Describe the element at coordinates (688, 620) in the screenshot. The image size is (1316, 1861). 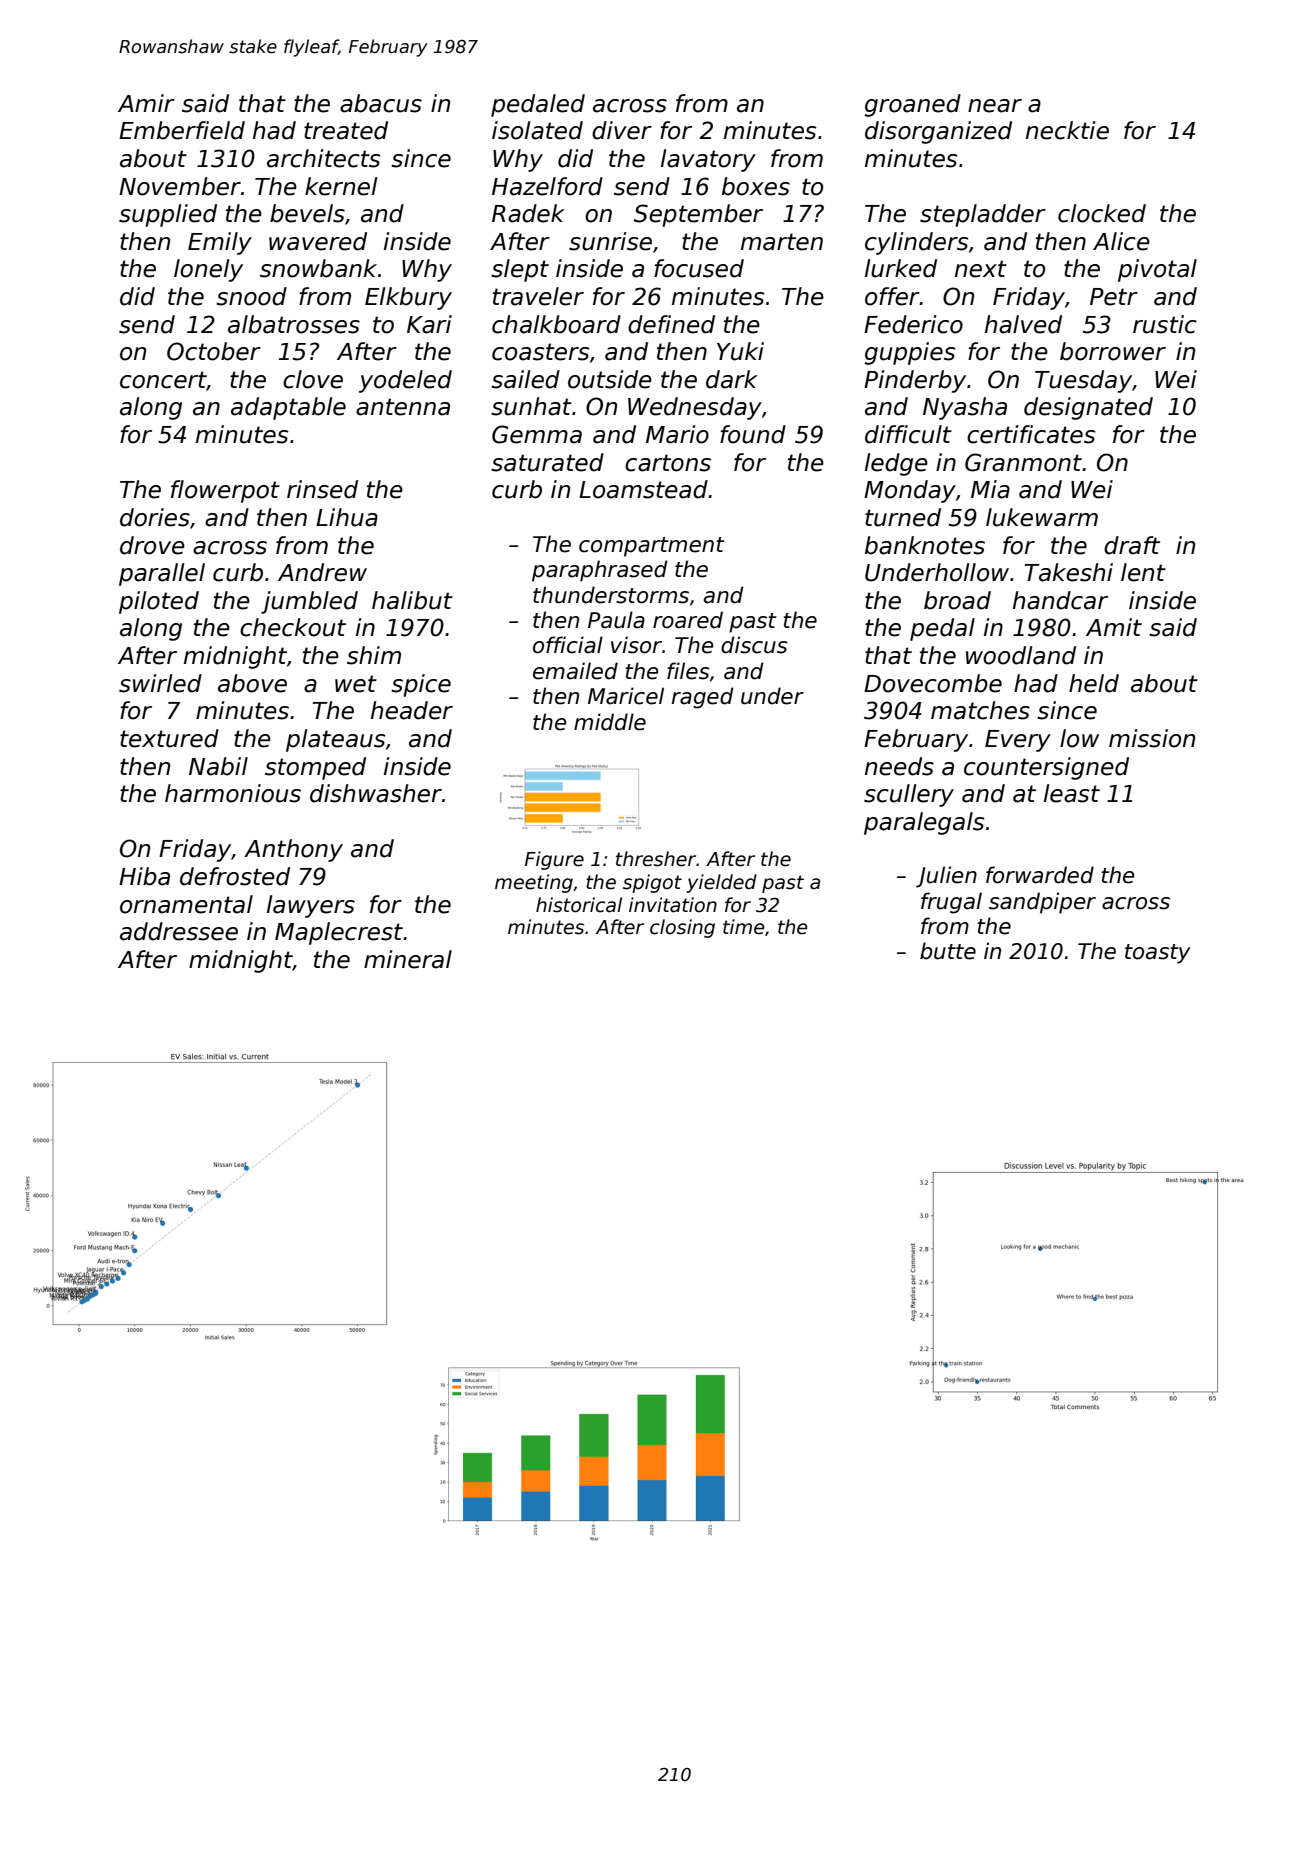
I see `roared` at that location.
